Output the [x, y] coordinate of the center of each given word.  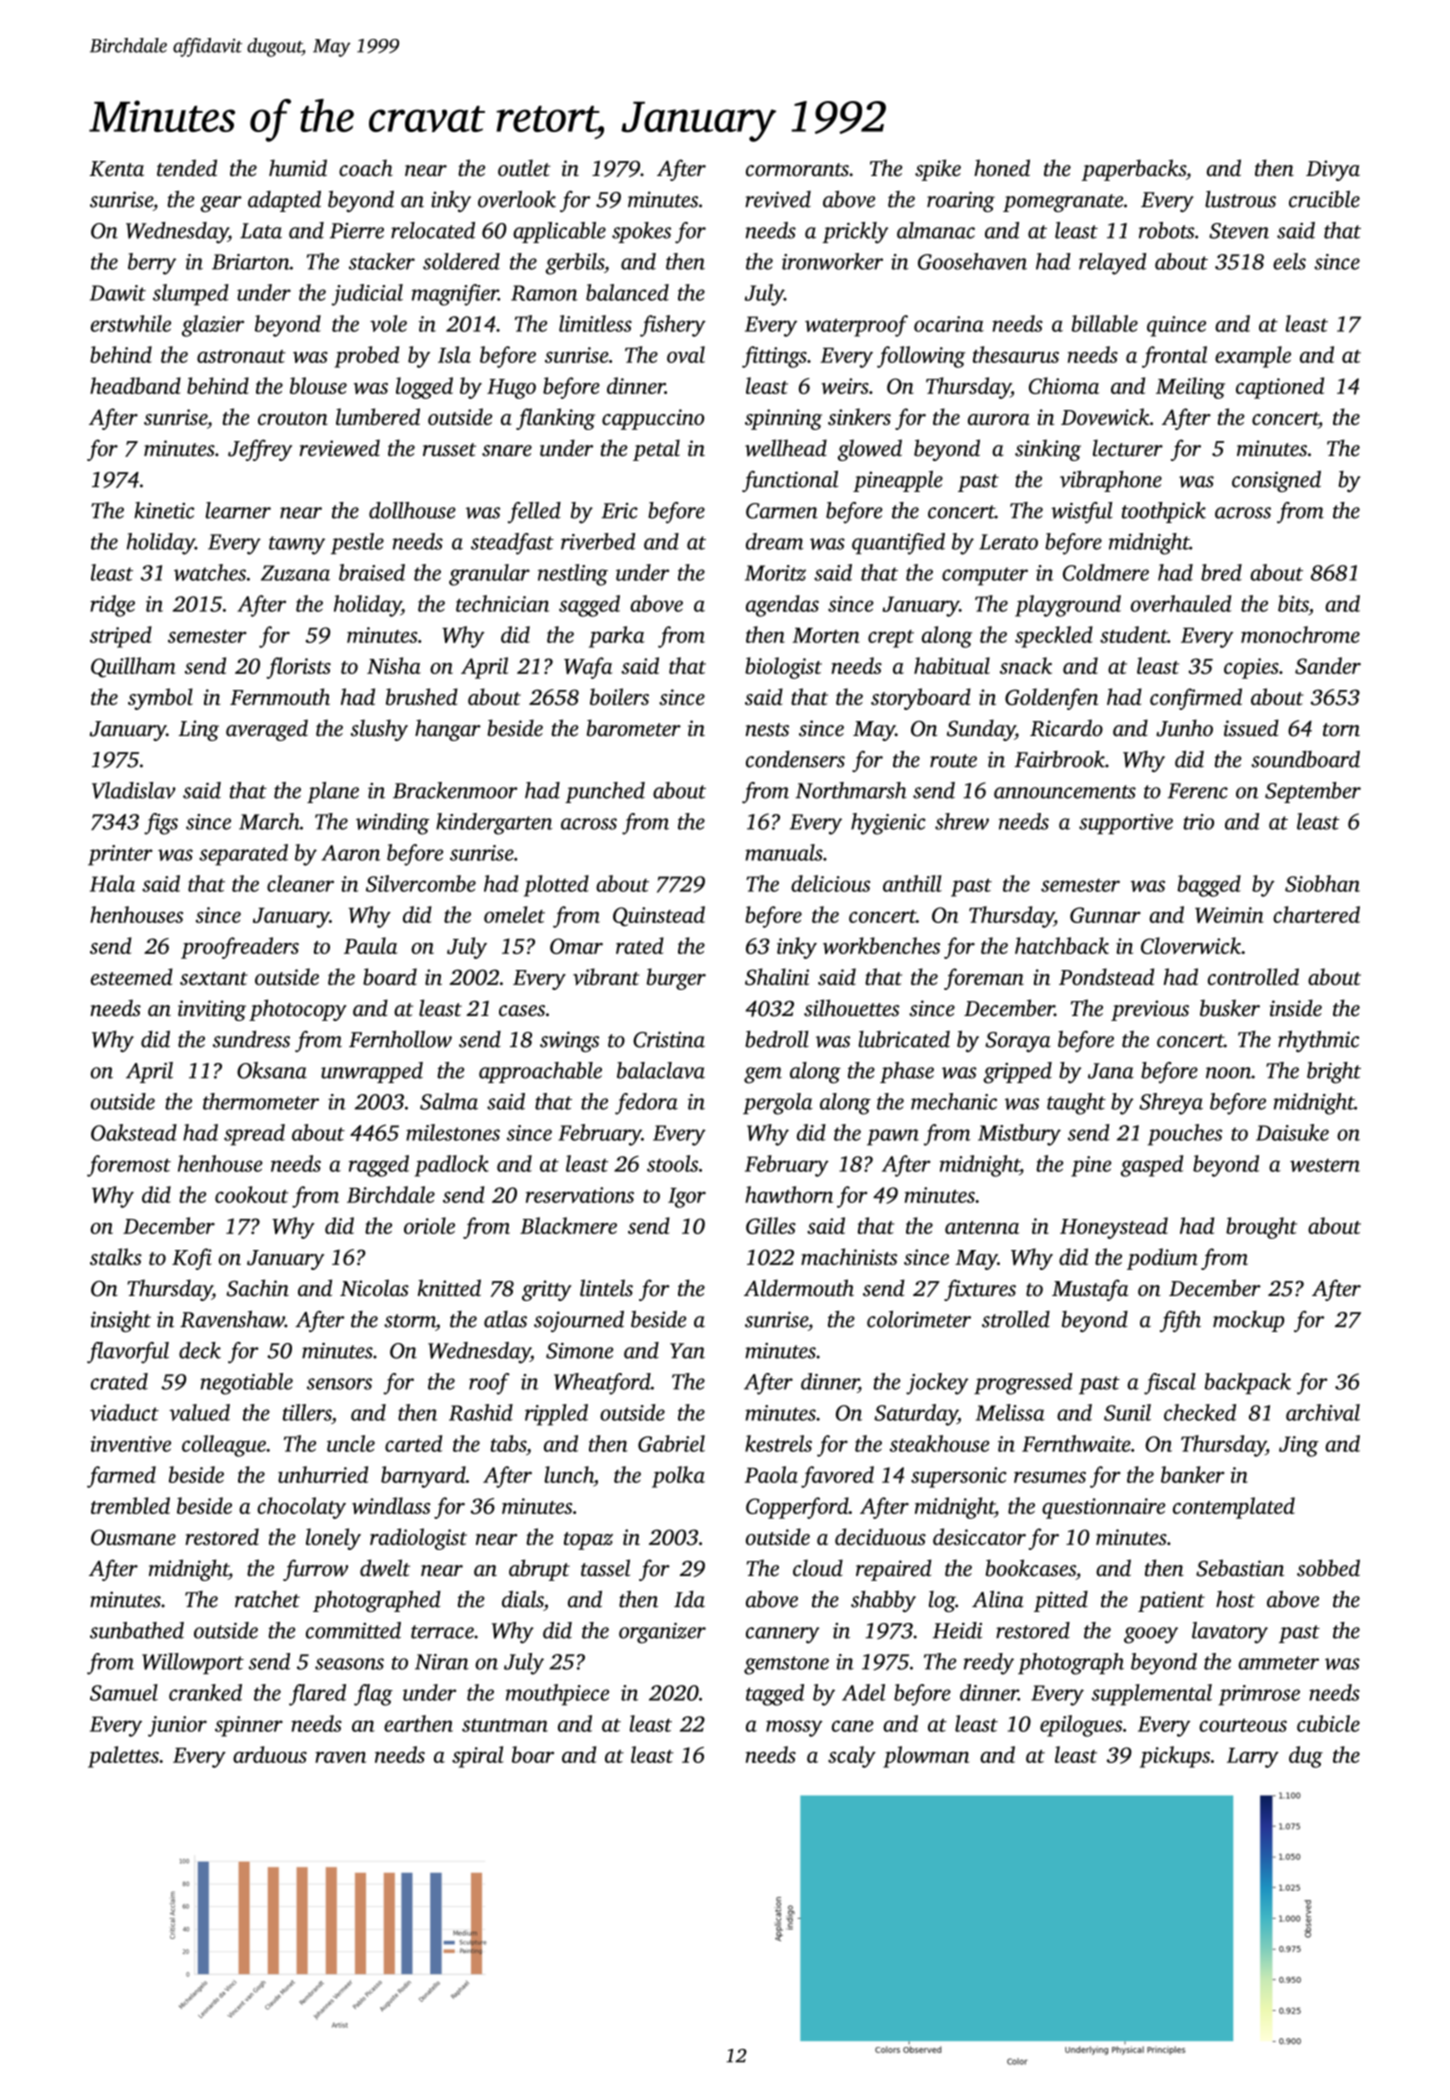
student [1134, 634]
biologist [783, 668]
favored [837, 1477]
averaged [267, 730]
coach [366, 168]
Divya [1333, 170]
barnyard [423, 1477]
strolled [1016, 1319]
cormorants [797, 170]
